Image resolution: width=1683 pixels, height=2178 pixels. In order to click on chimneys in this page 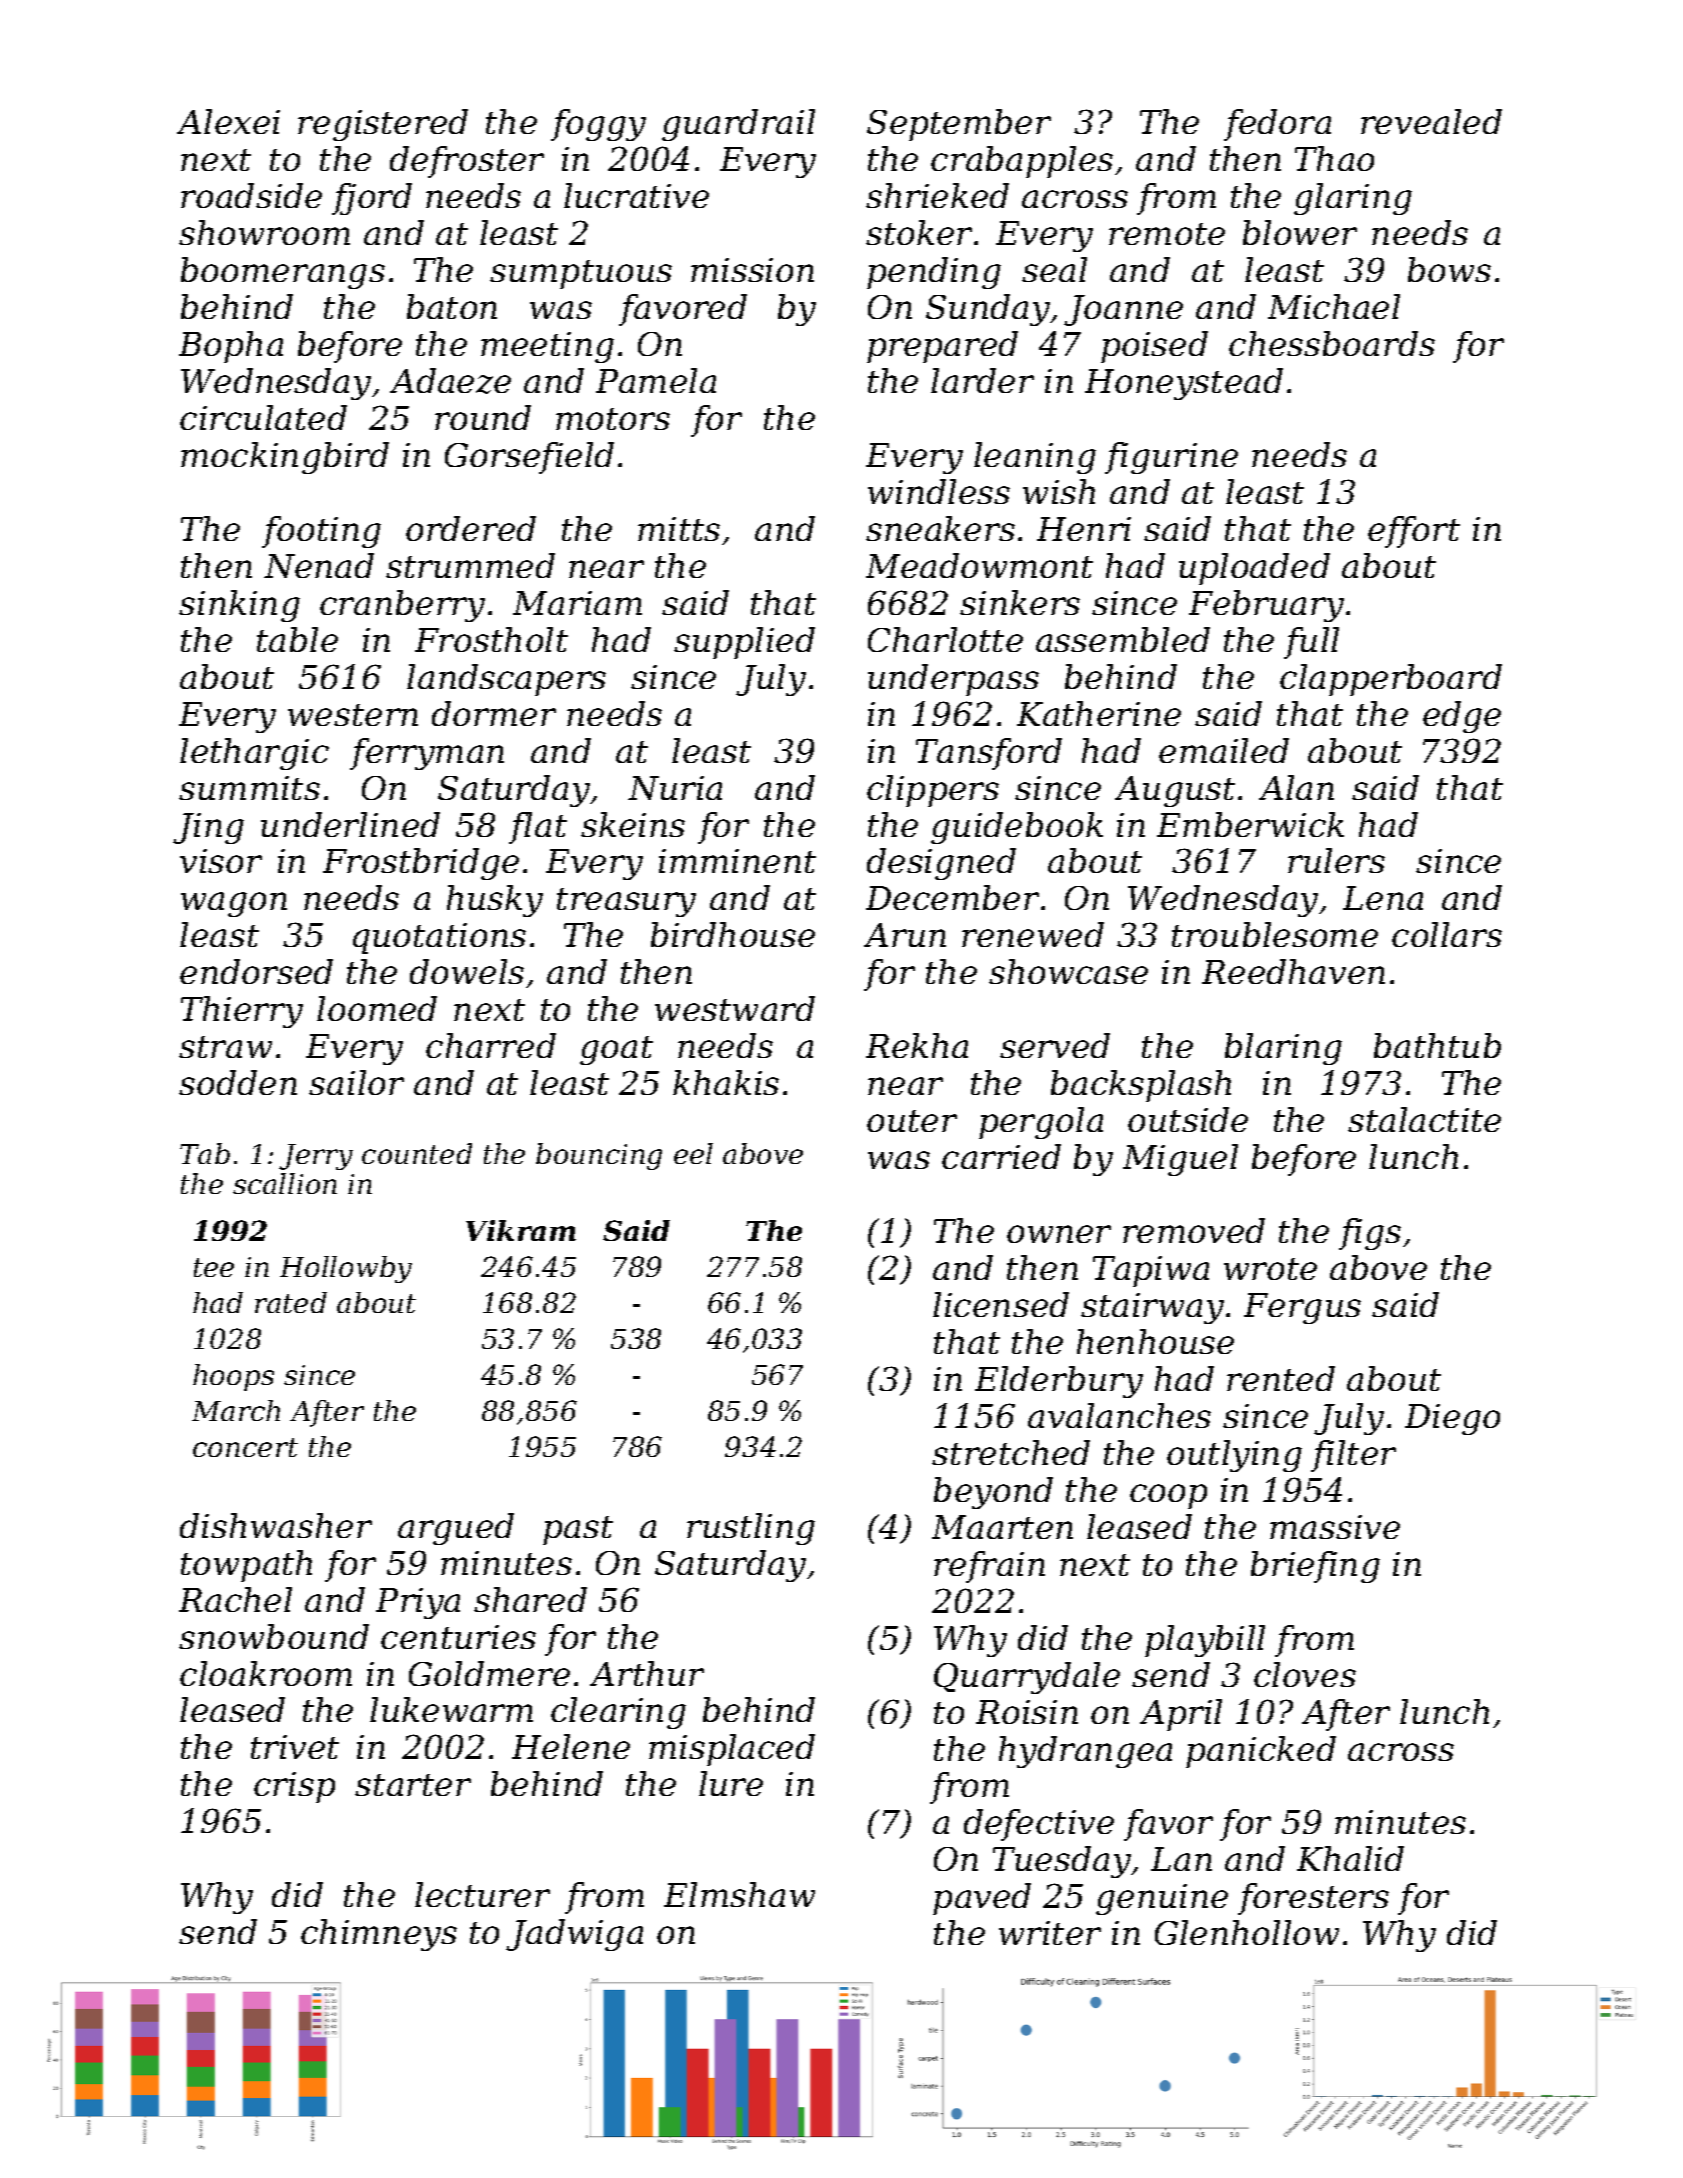, I will do `click(379, 1935)`.
